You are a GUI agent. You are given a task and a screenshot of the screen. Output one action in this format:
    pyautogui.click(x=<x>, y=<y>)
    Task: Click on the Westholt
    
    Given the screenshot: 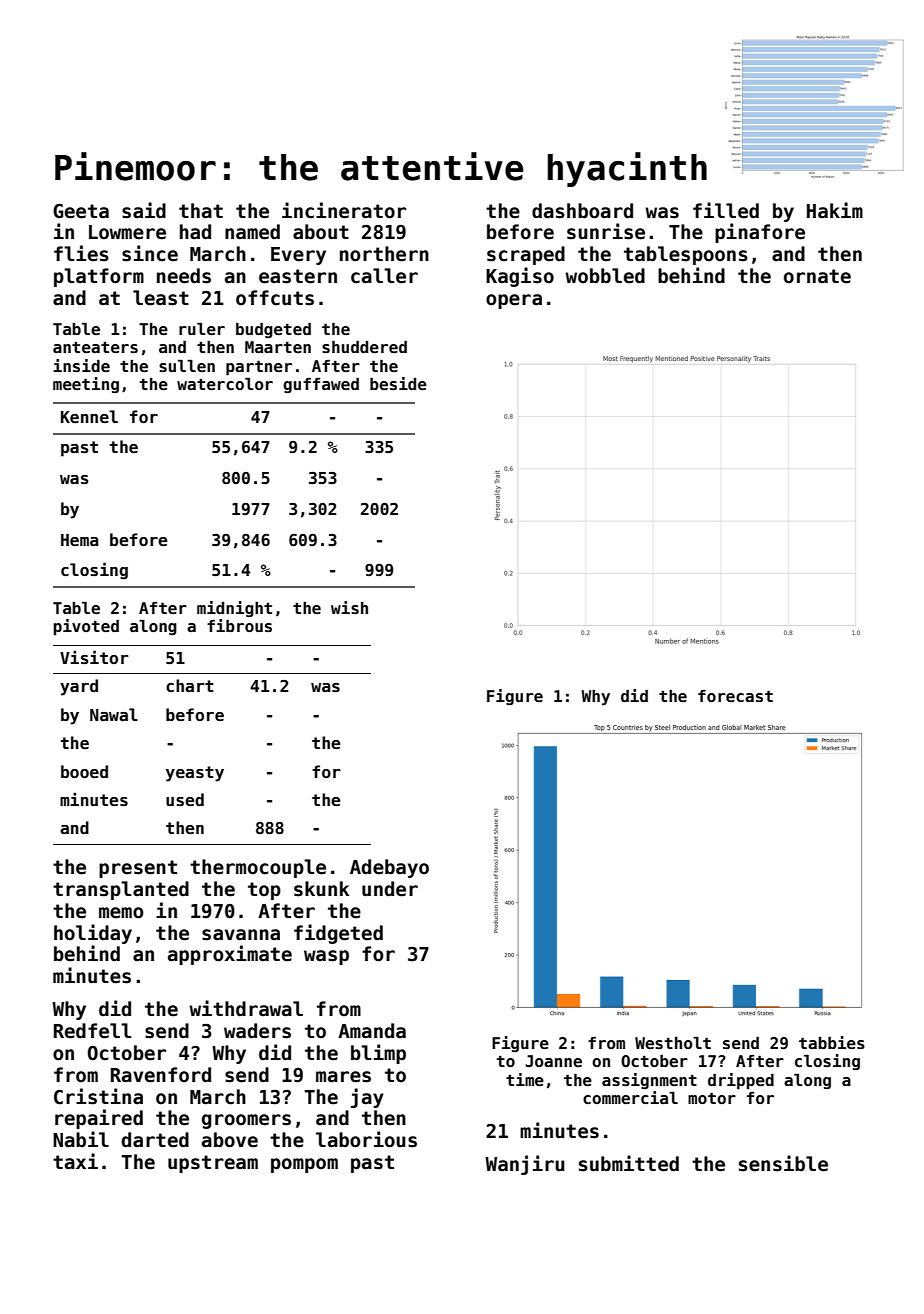 What is the action you would take?
    pyautogui.click(x=673, y=1043)
